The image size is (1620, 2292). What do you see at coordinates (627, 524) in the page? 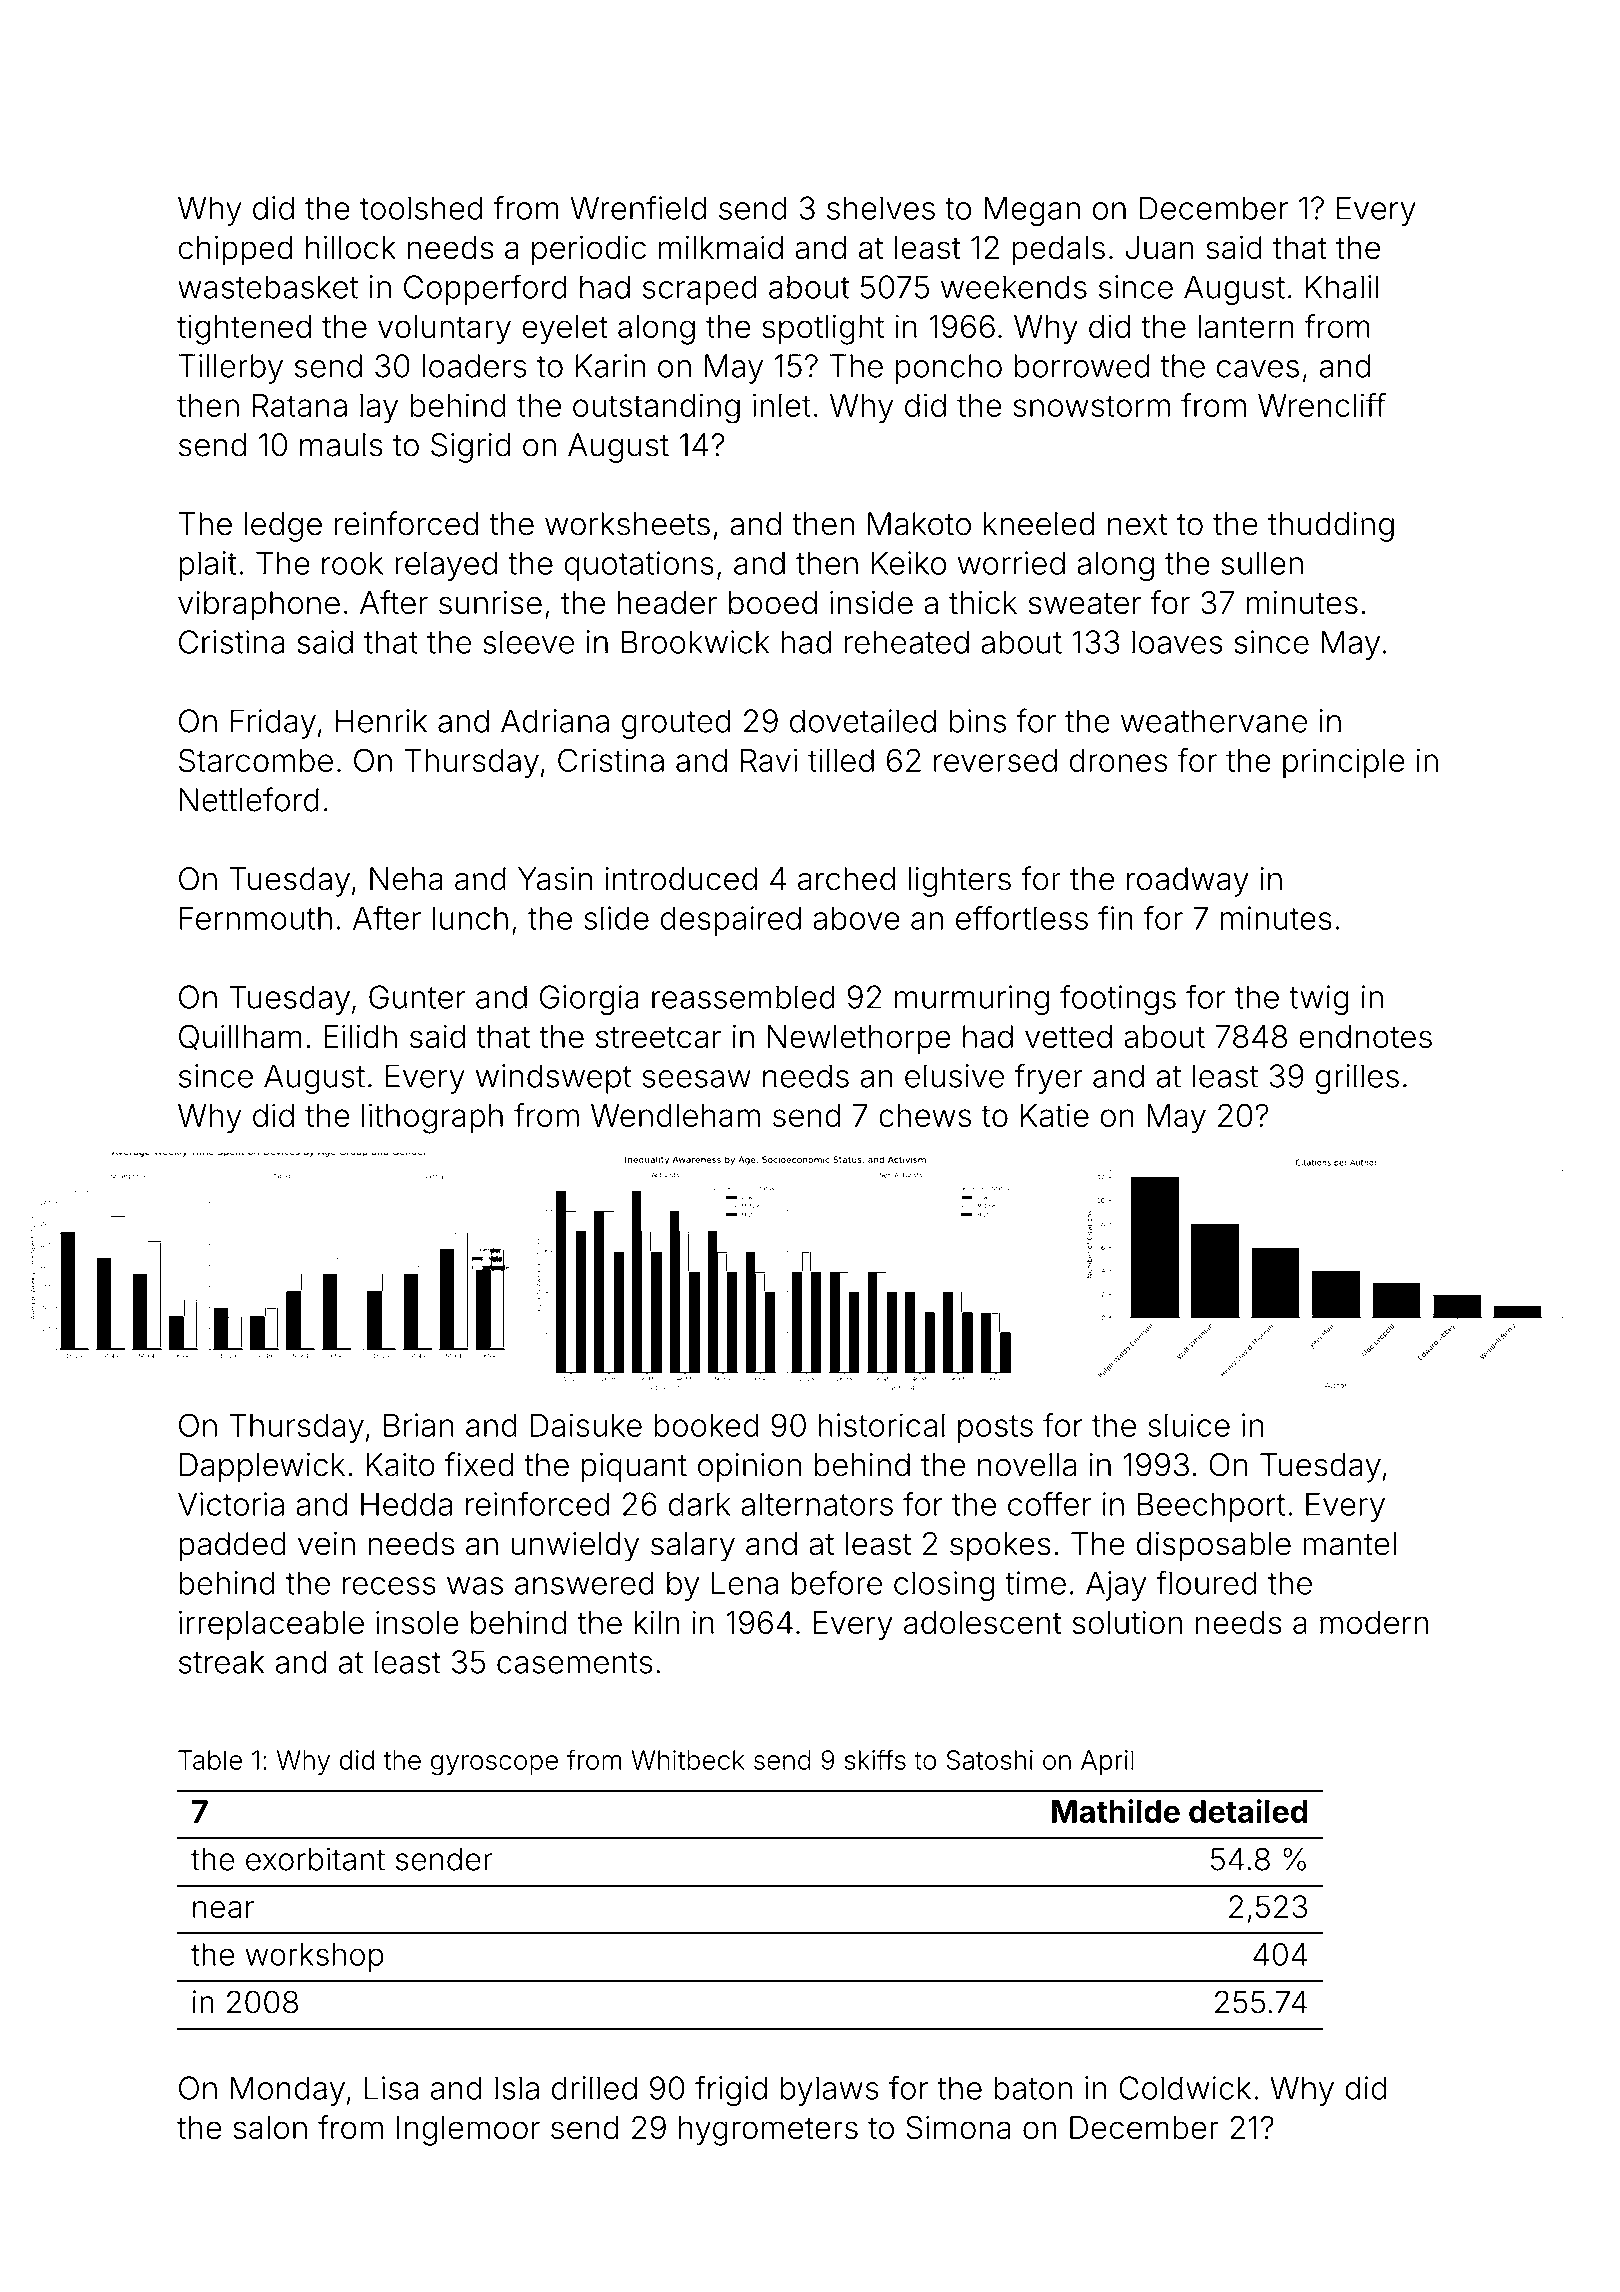
I see `worksheets` at bounding box center [627, 524].
